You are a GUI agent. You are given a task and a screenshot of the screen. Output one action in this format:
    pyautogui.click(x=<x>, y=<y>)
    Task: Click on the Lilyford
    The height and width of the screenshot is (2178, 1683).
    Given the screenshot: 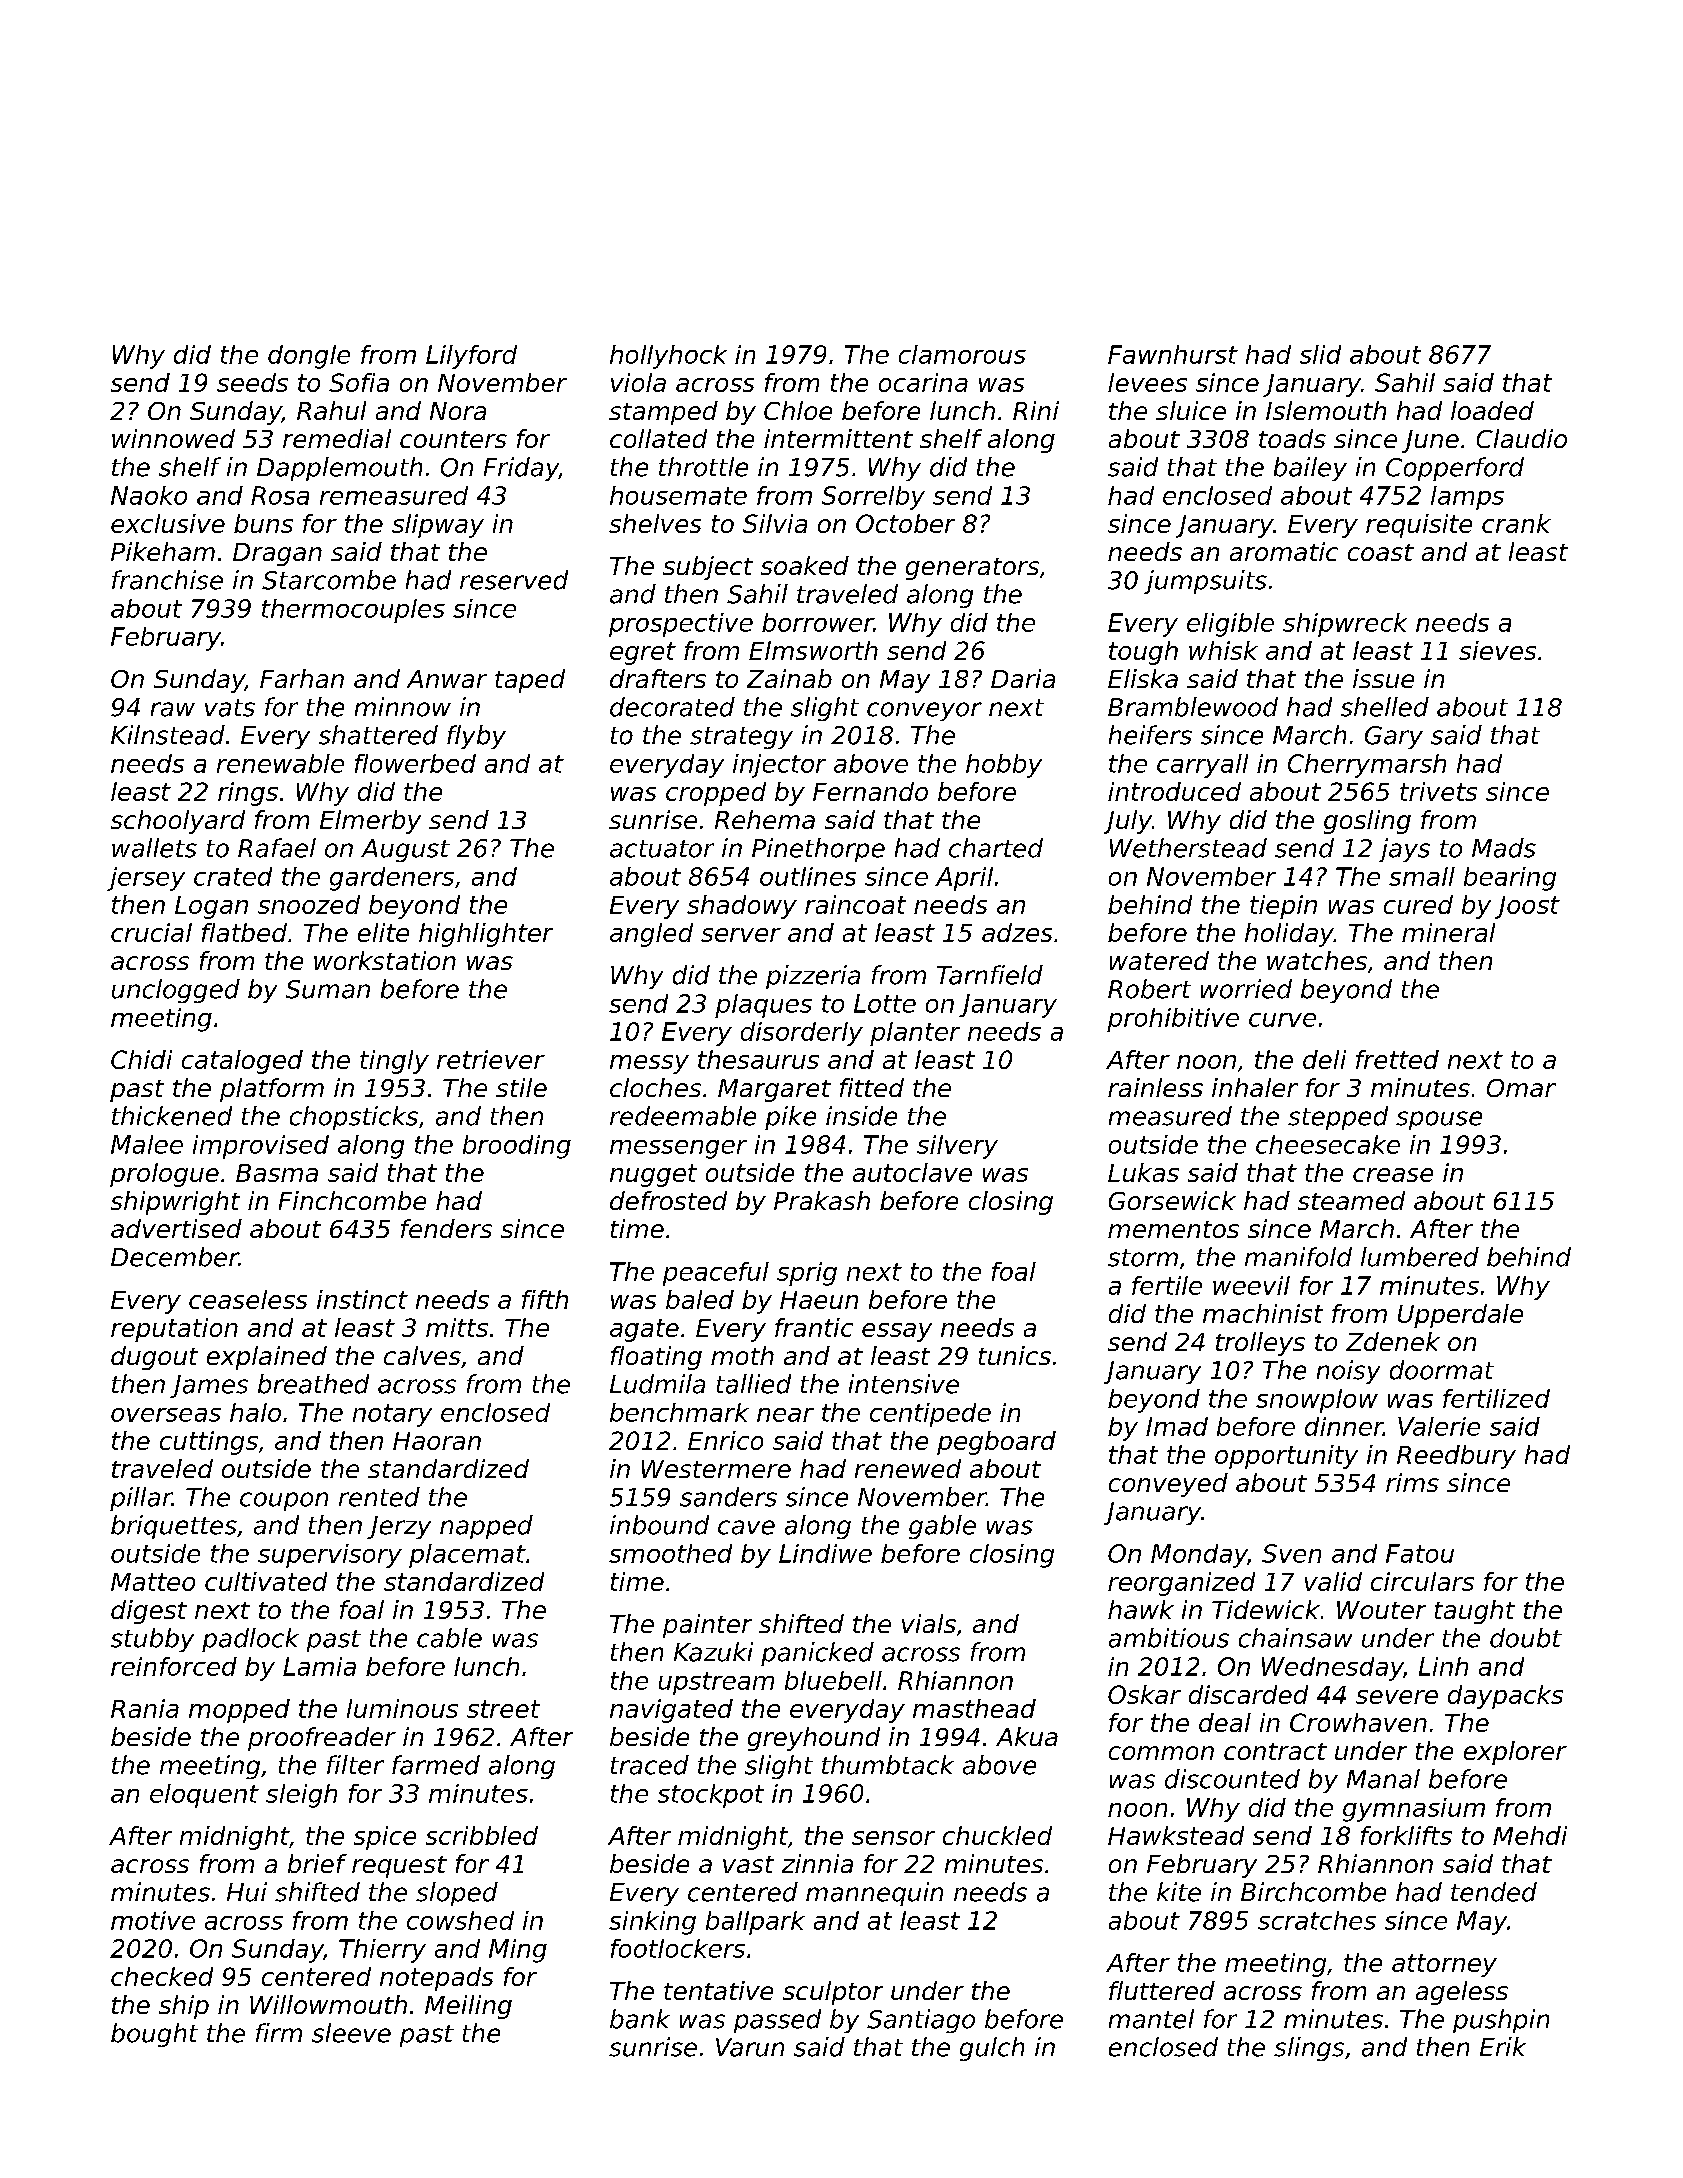 What is the action you would take?
    pyautogui.click(x=471, y=357)
